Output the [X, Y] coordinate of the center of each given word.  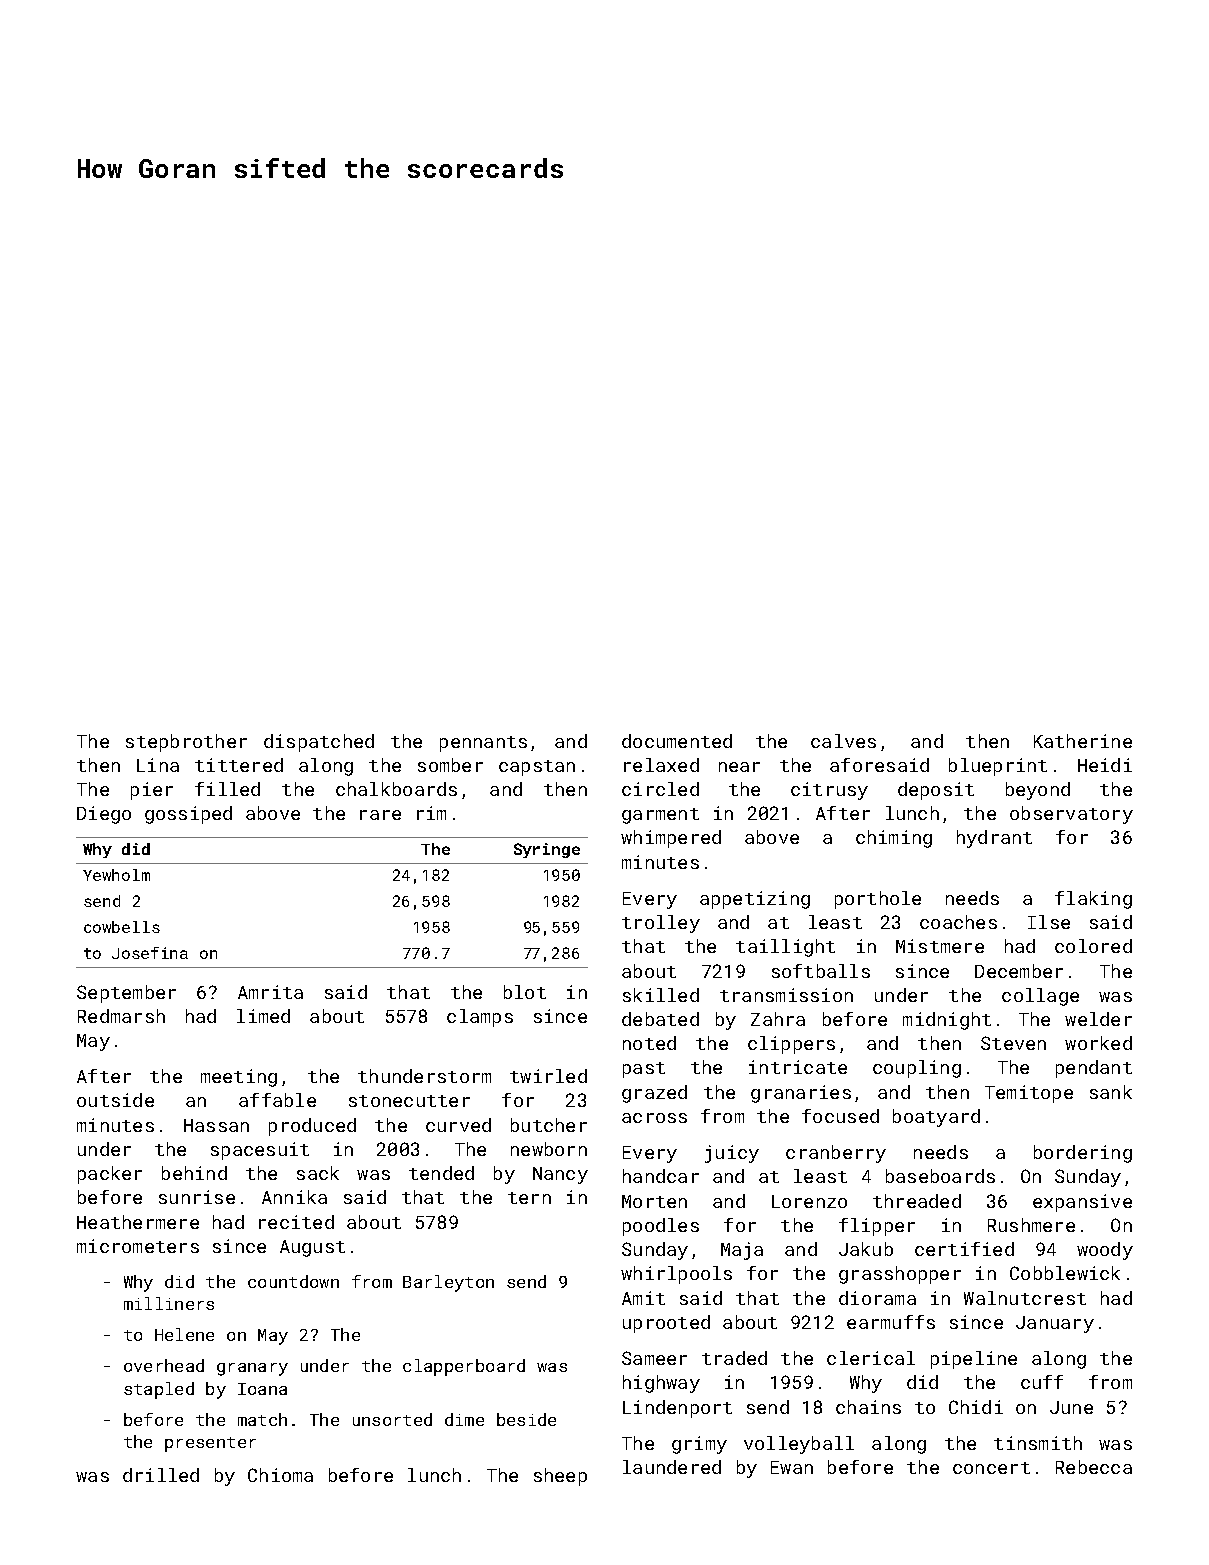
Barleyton [448, 1283]
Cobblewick [1065, 1273]
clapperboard [464, 1367]
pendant [1094, 1069]
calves [843, 741]
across [654, 1118]
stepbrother [186, 743]
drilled [161, 1475]
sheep [560, 1477]
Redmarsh [121, 1016]
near [739, 767]
